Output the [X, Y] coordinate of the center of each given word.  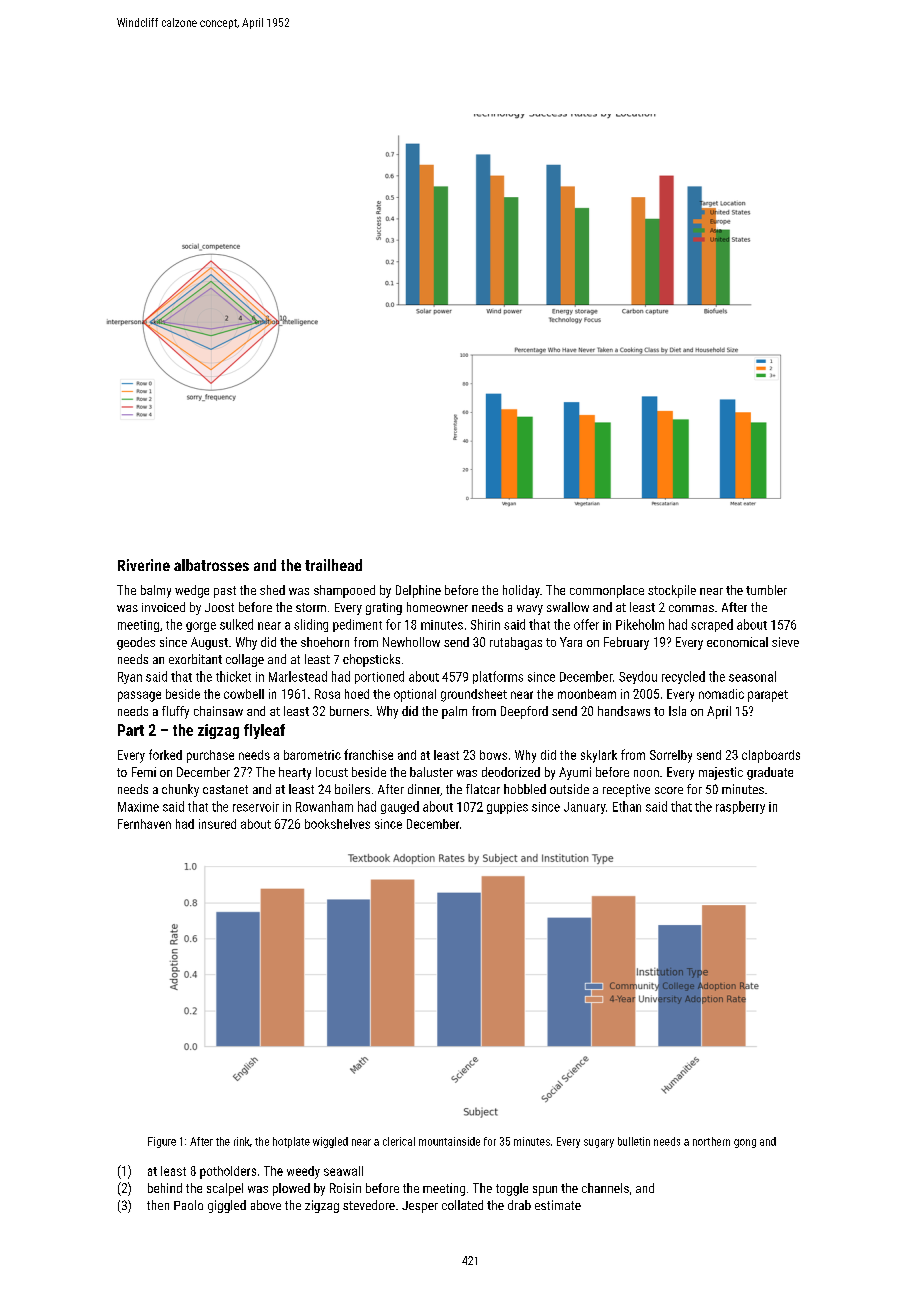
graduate [770, 773]
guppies [507, 808]
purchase [210, 756]
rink [242, 1141]
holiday [521, 591]
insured [217, 824]
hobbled [525, 789]
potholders [228, 1172]
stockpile [672, 591]
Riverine [144, 565]
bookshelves [337, 824]
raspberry [740, 807]
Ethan [627, 806]
